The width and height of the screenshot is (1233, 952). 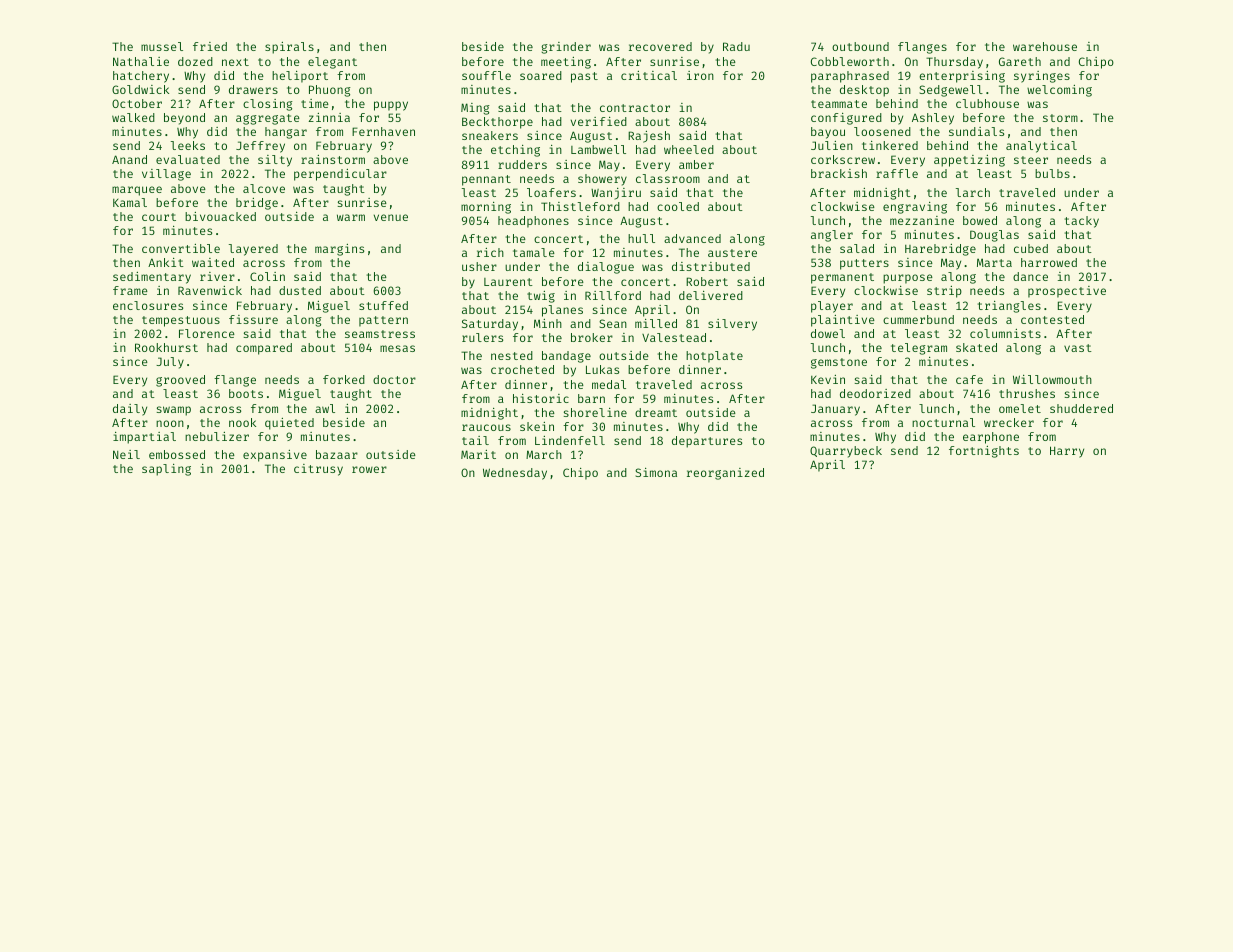 What do you see at coordinates (508, 282) in the screenshot?
I see `Laurent` at bounding box center [508, 282].
